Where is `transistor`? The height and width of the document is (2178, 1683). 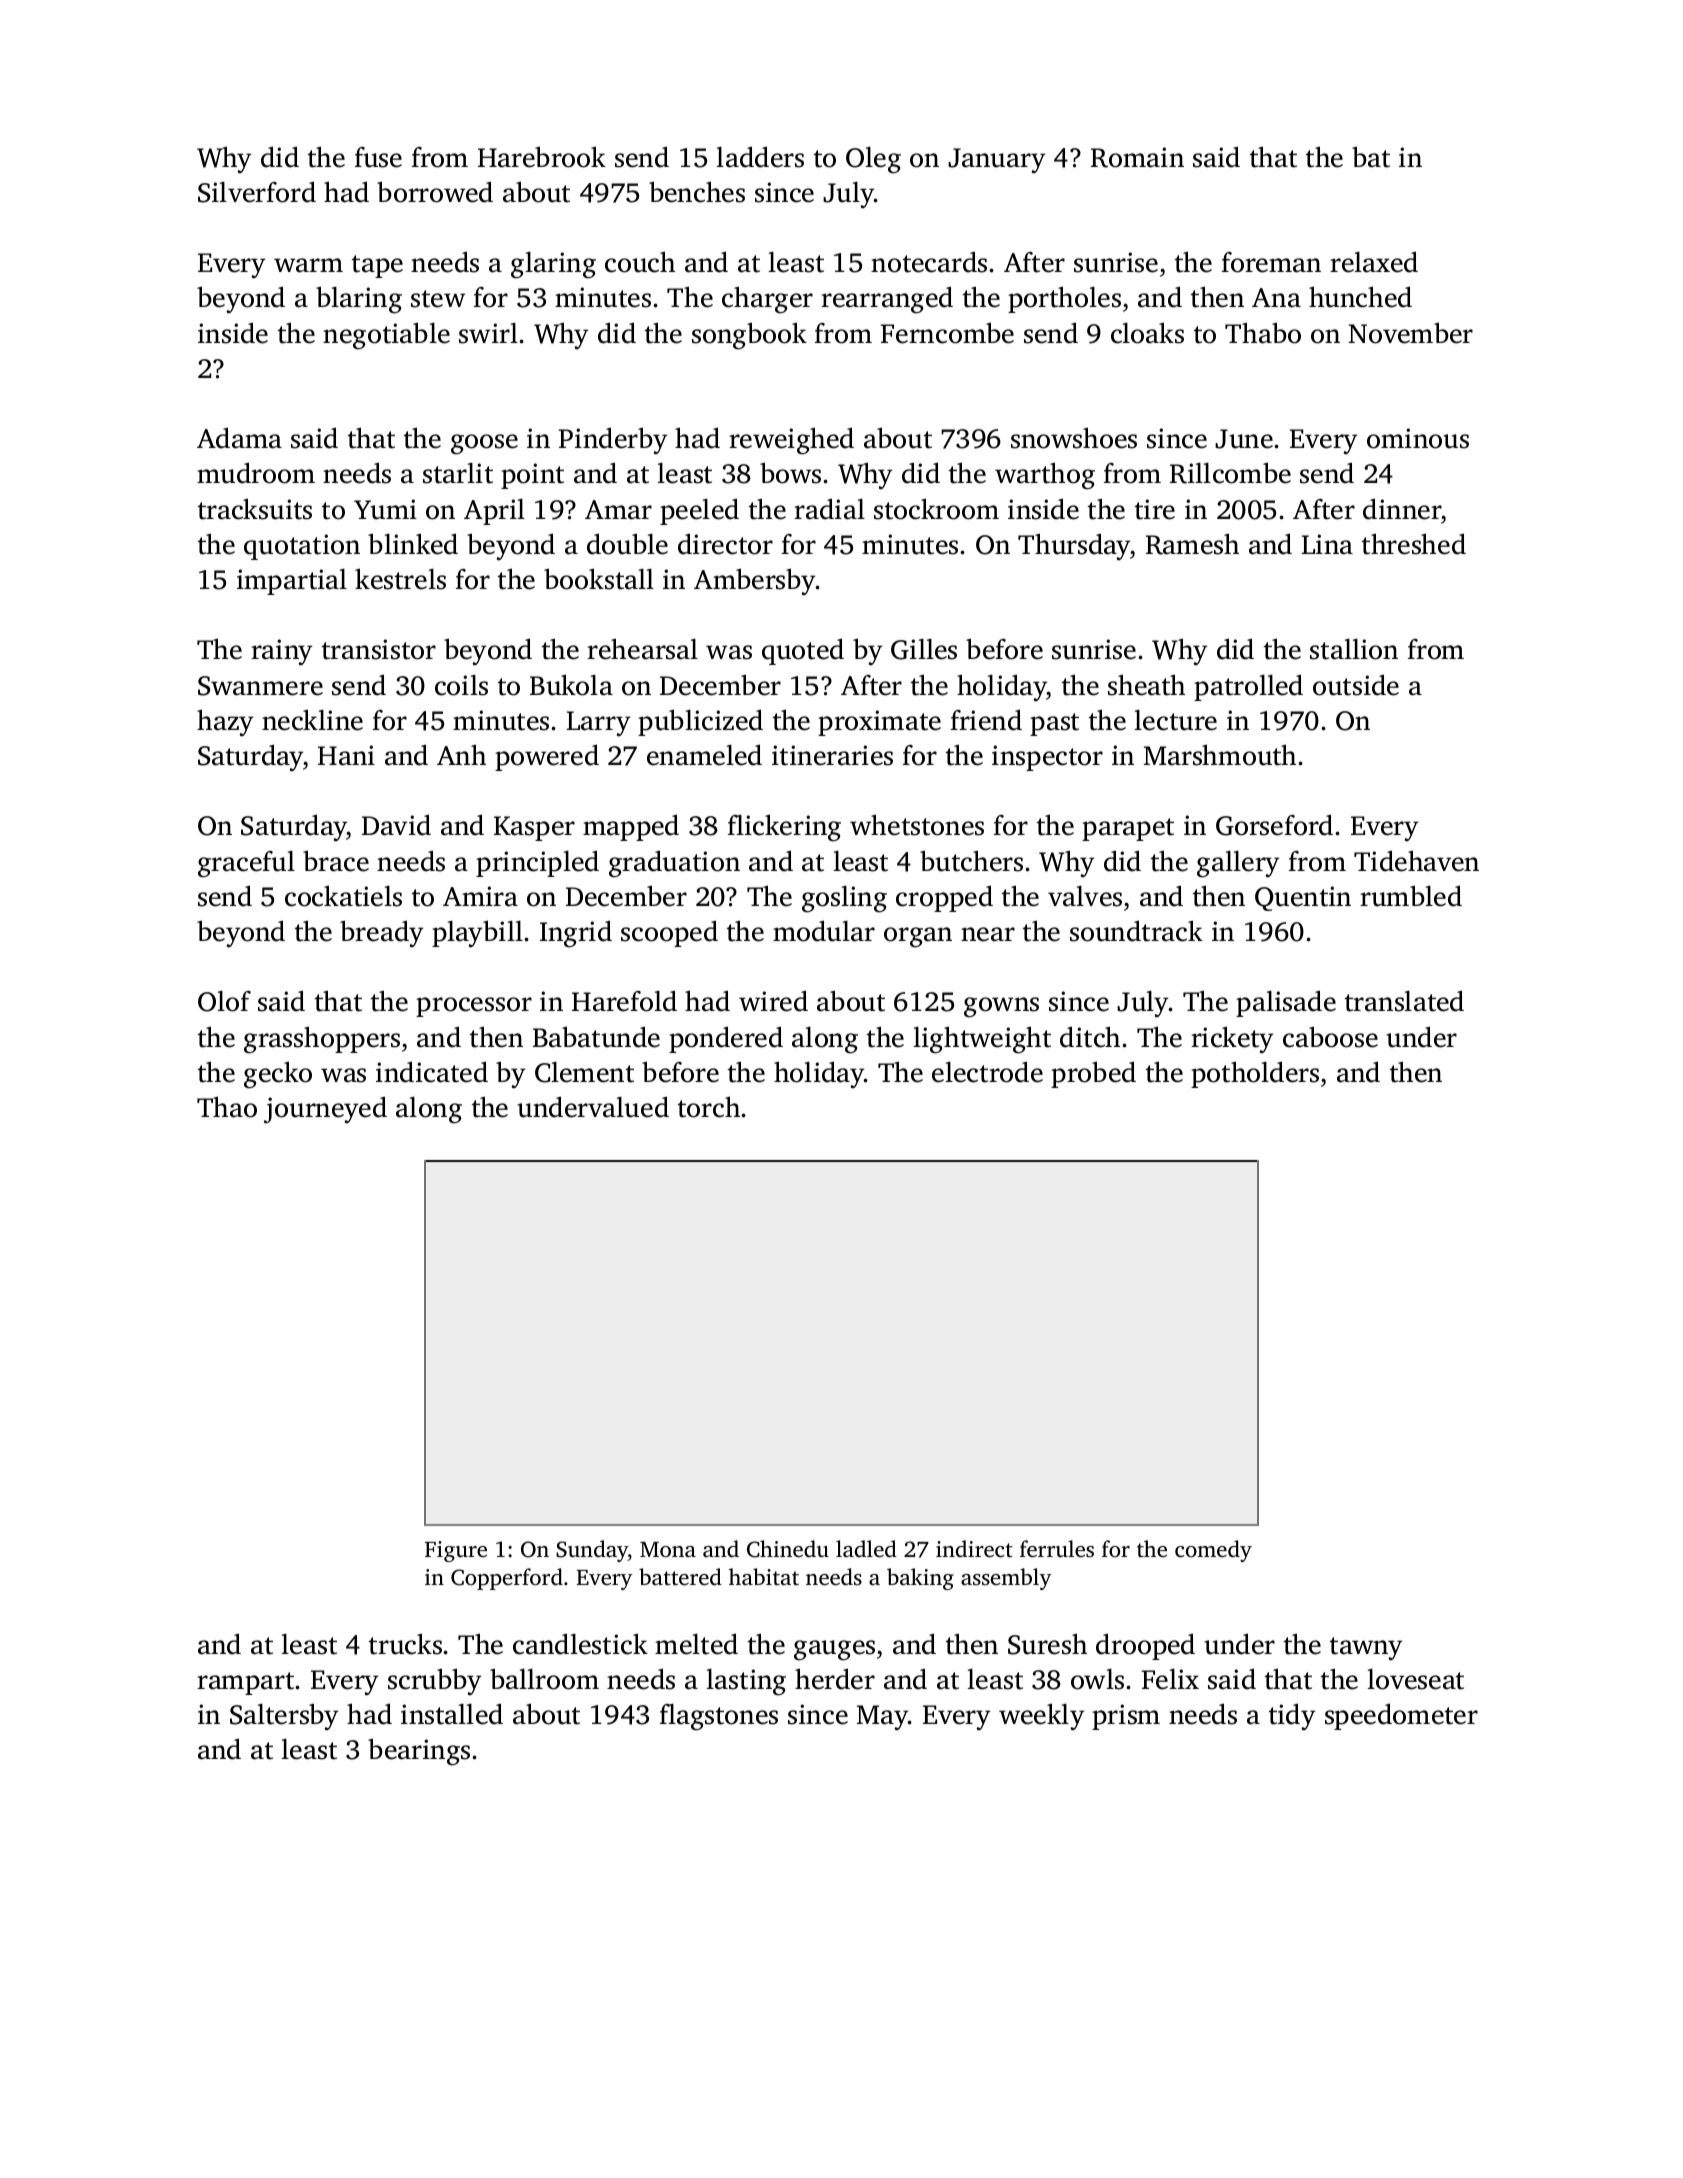
transistor is located at coordinates (379, 649).
